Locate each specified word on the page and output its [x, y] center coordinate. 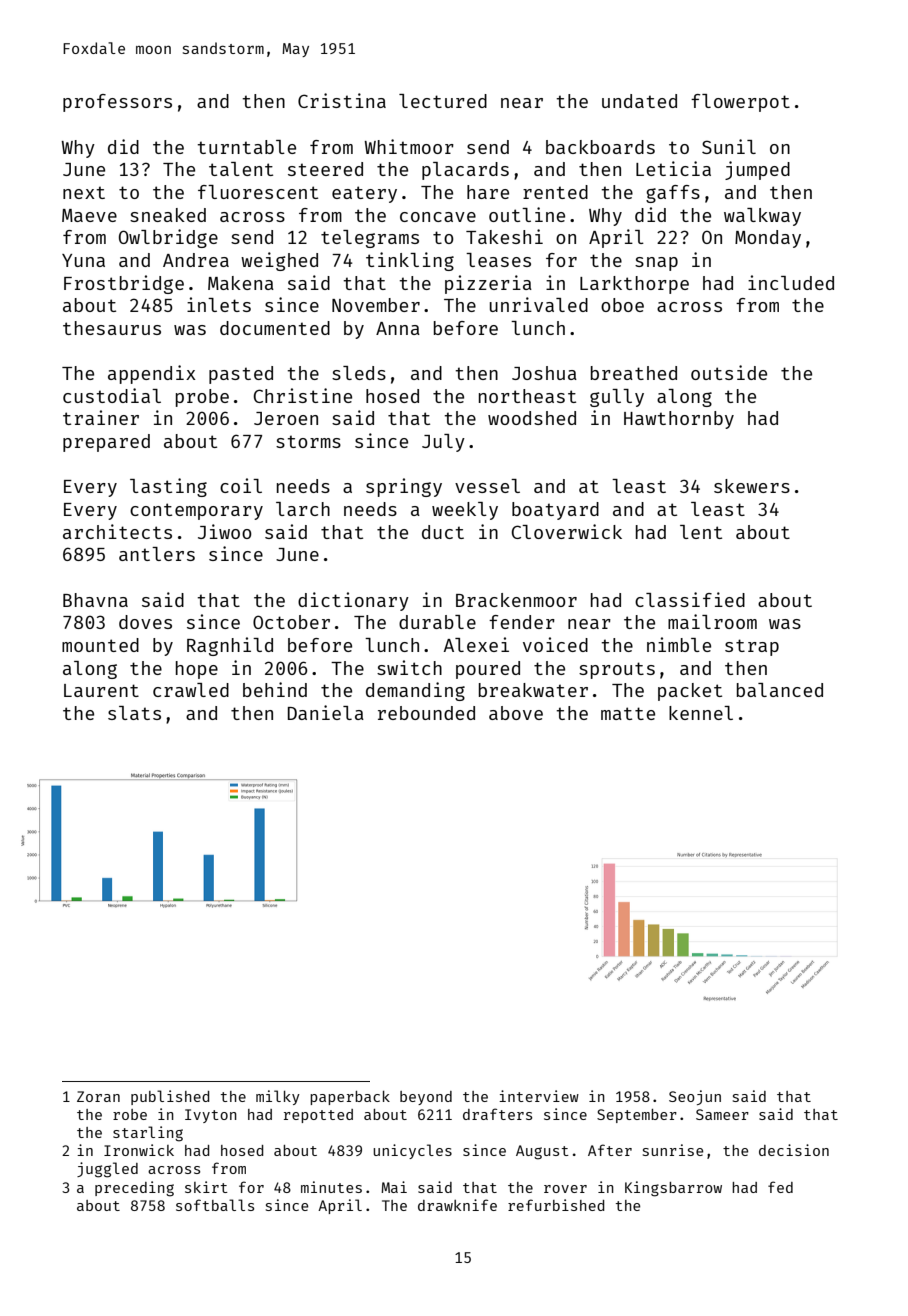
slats [134, 713]
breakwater [533, 690]
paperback [350, 1098]
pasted [241, 375]
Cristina [342, 100]
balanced [780, 690]
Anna [398, 328]
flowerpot [740, 103]
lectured [443, 101]
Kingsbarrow [673, 1189]
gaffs [673, 194]
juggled [107, 1170]
